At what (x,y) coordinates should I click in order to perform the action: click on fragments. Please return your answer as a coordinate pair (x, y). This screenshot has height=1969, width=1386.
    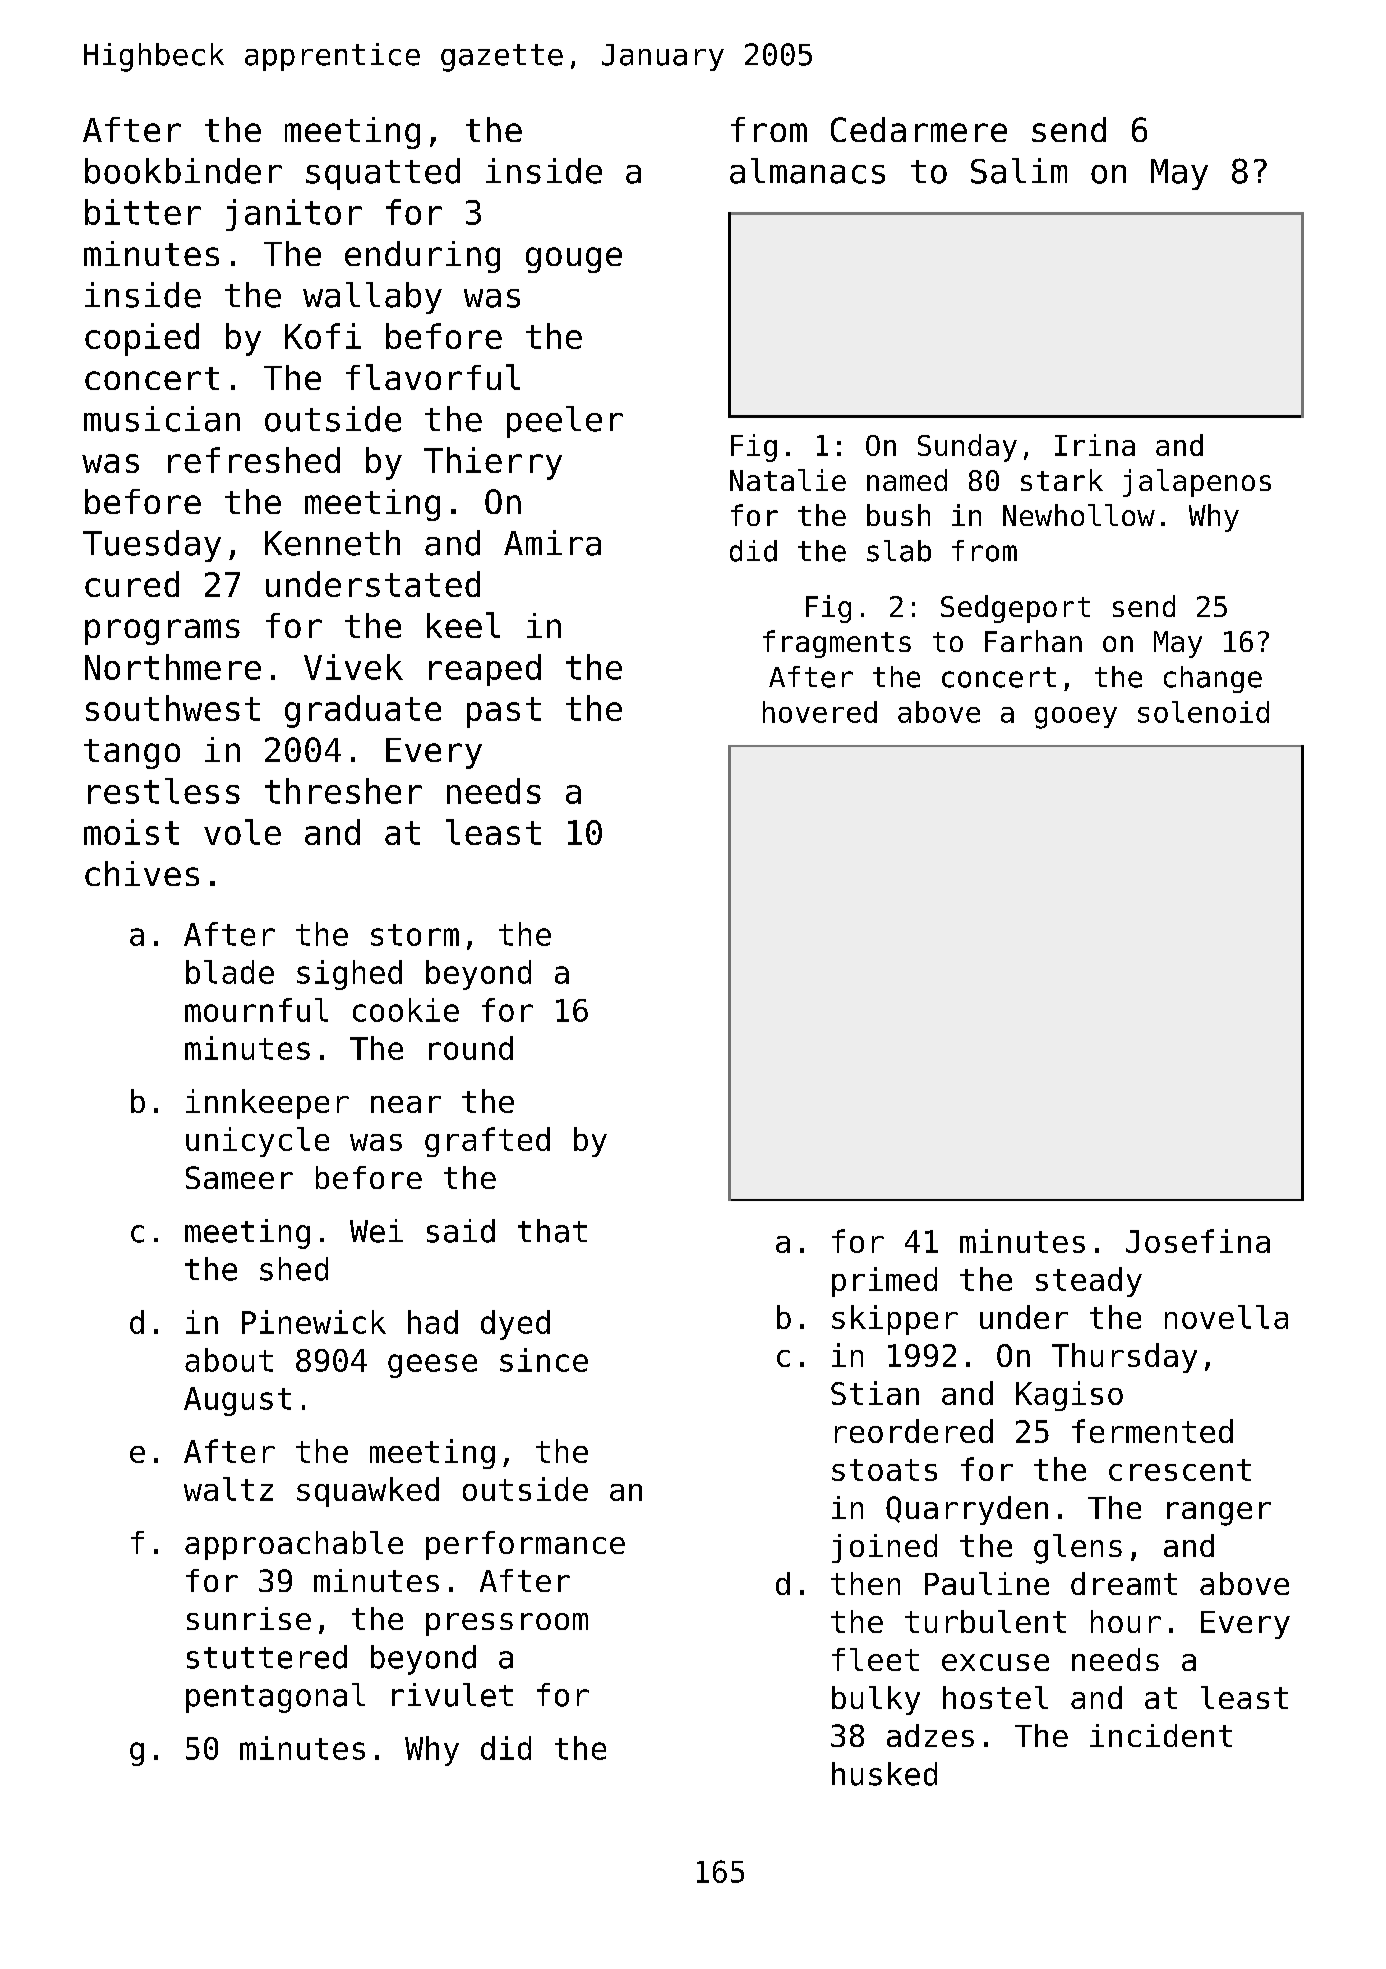
    Looking at the image, I should click on (837, 644).
